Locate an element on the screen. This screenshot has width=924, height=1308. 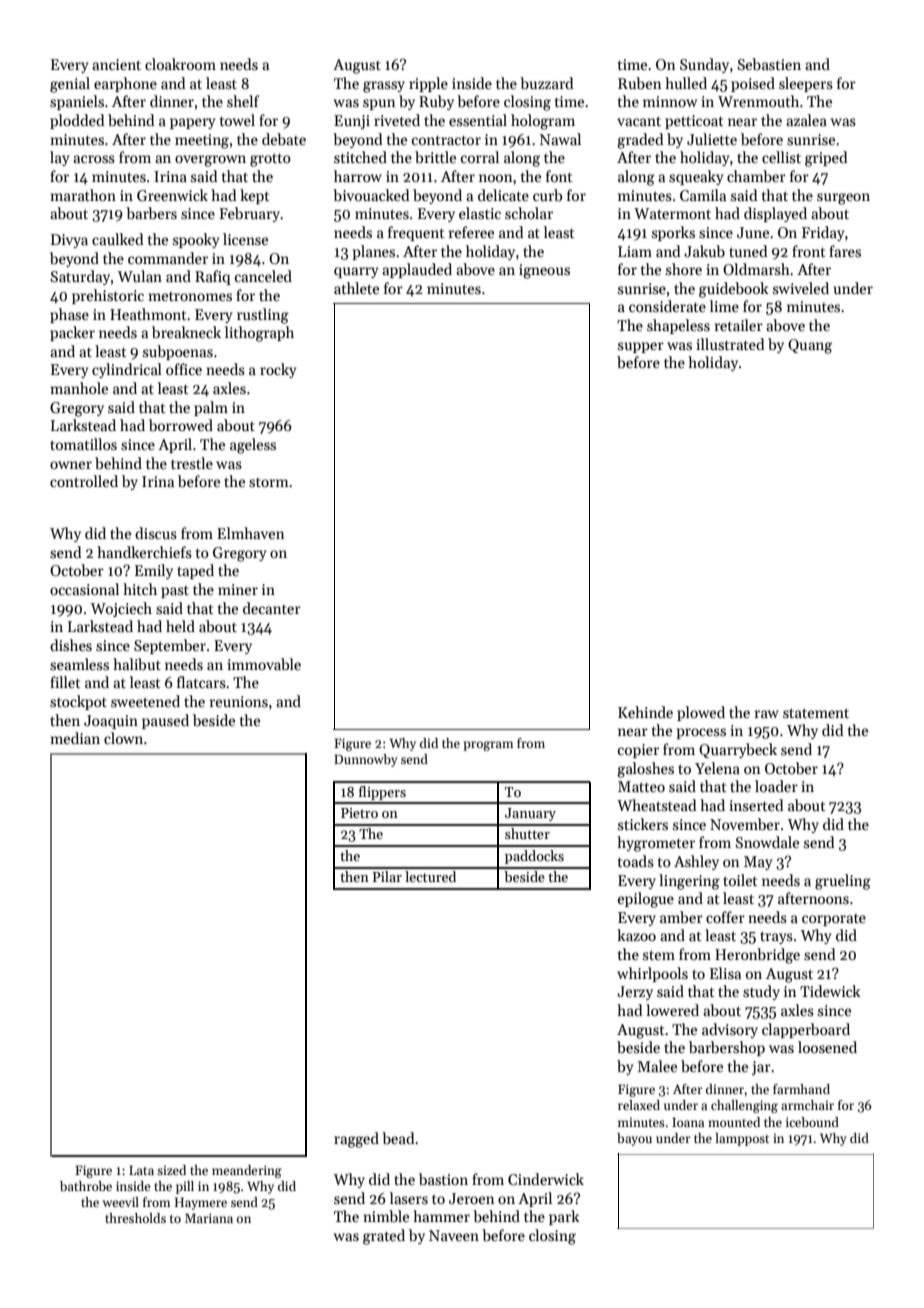
Pilar is located at coordinates (387, 876).
